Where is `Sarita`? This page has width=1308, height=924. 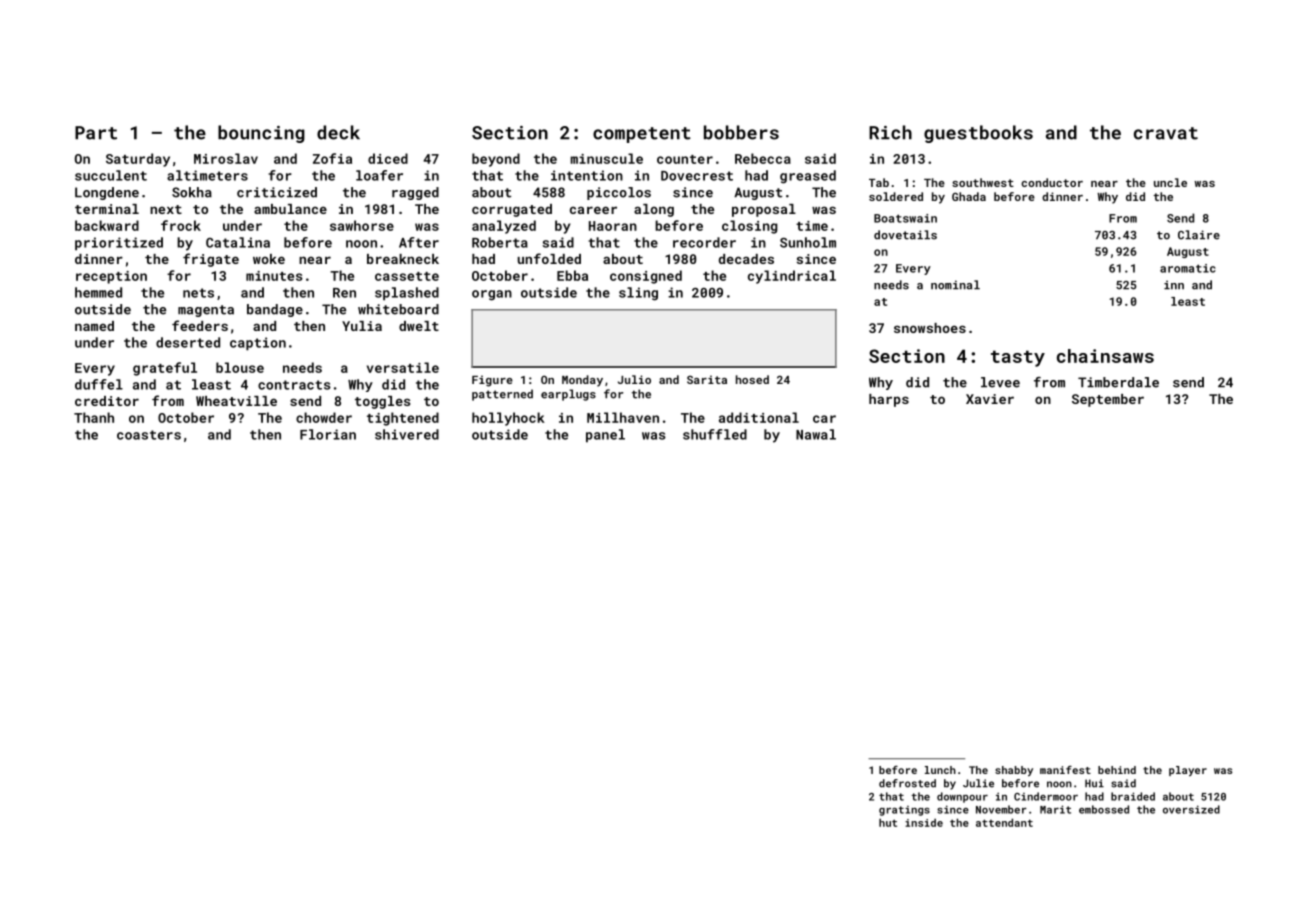 Sarita is located at coordinates (707, 379).
